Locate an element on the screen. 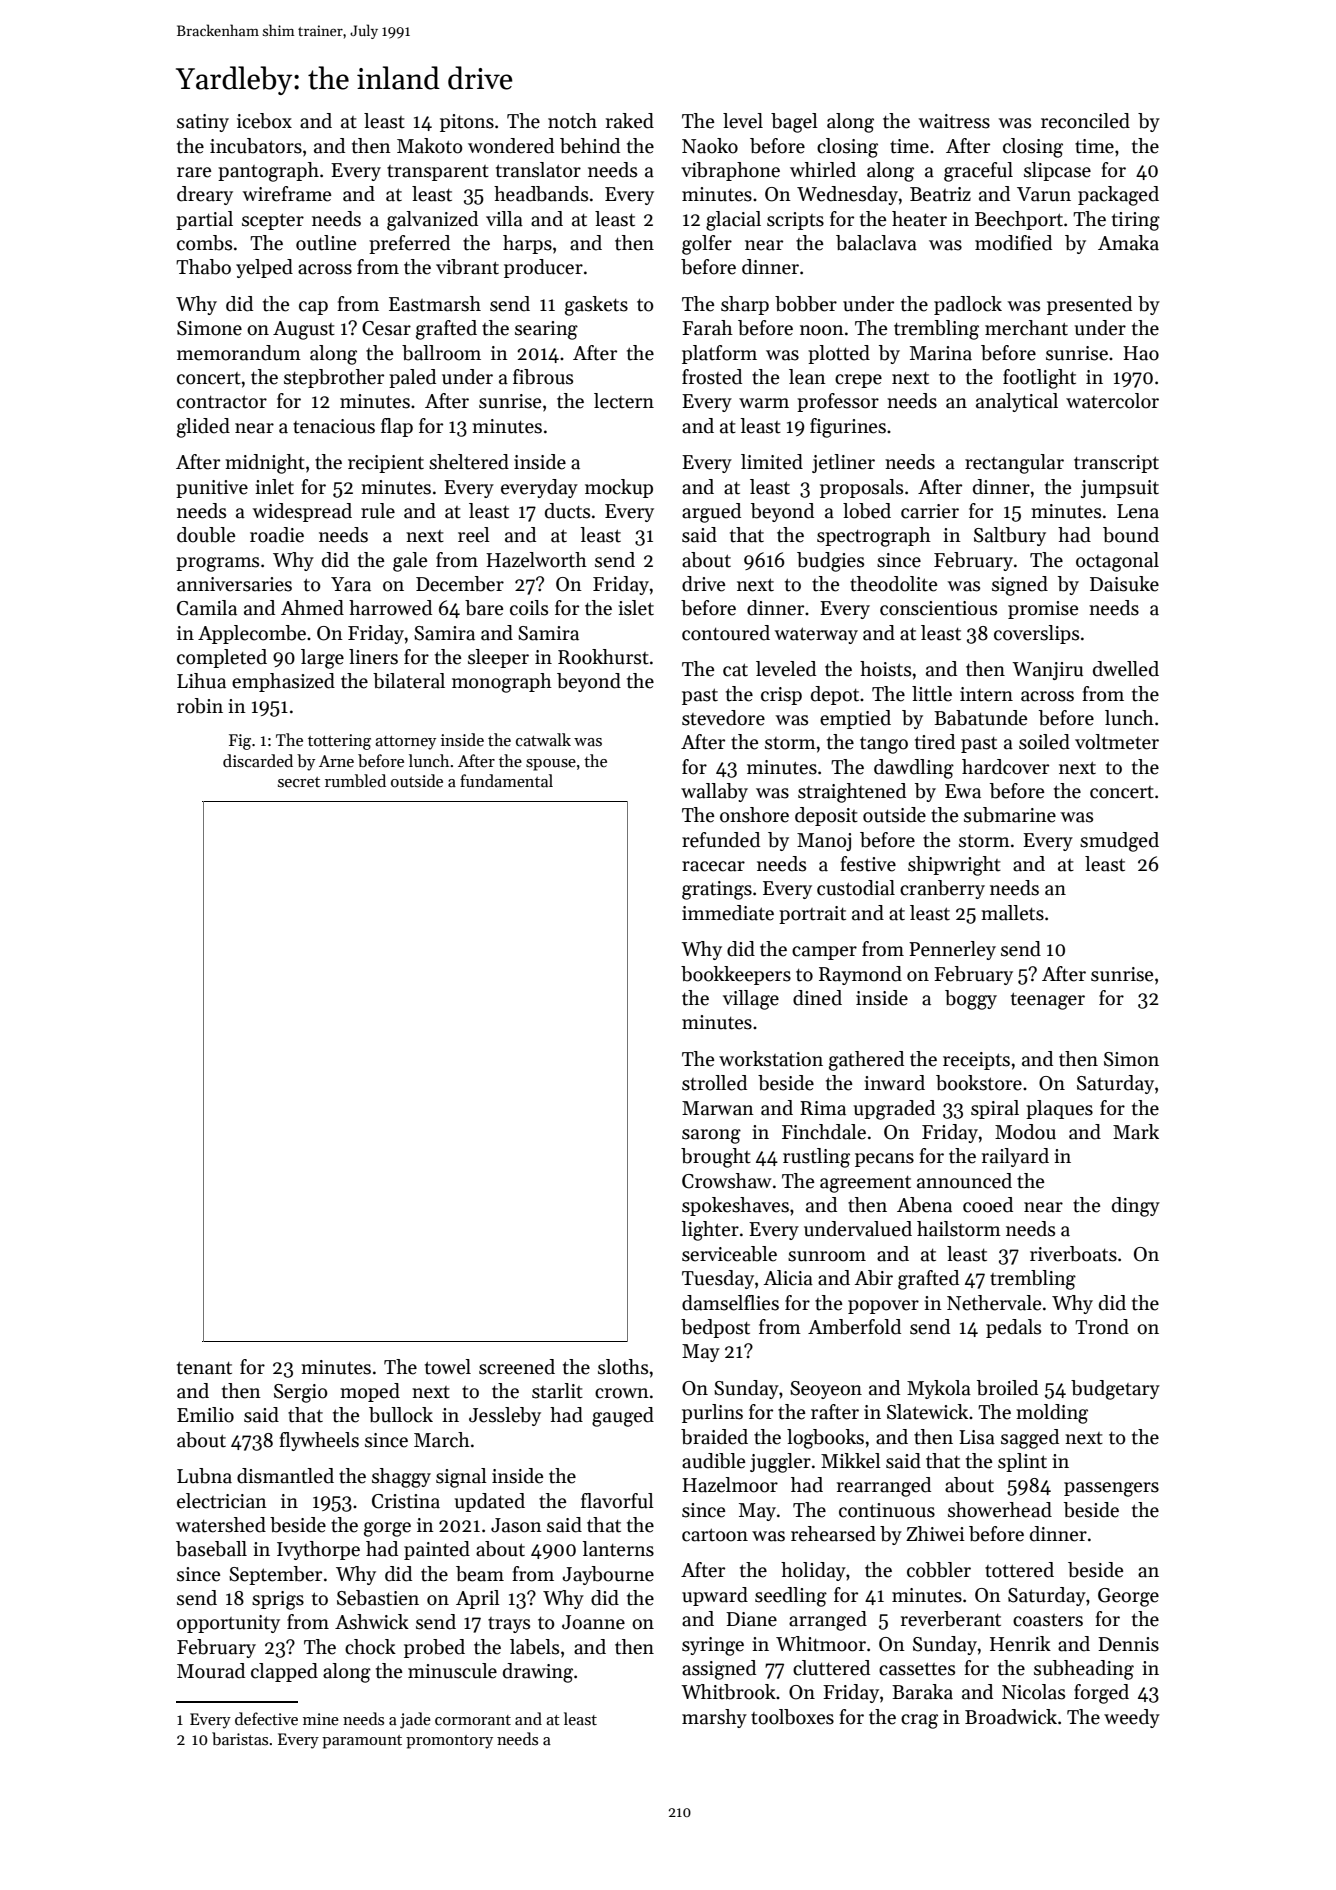  proposals is located at coordinates (861, 488).
